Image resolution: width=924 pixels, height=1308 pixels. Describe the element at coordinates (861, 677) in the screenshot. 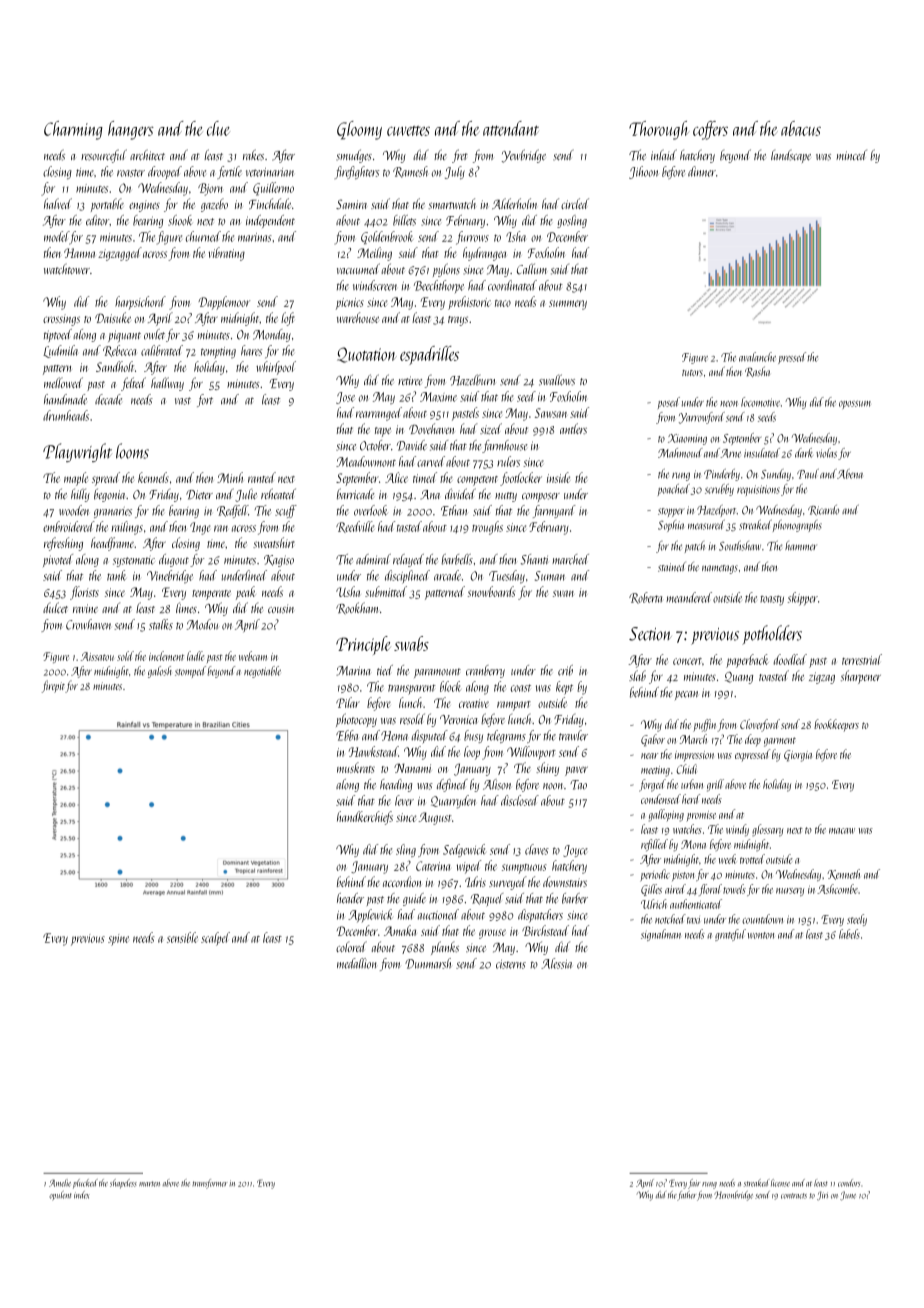

I see `sharpener` at that location.
